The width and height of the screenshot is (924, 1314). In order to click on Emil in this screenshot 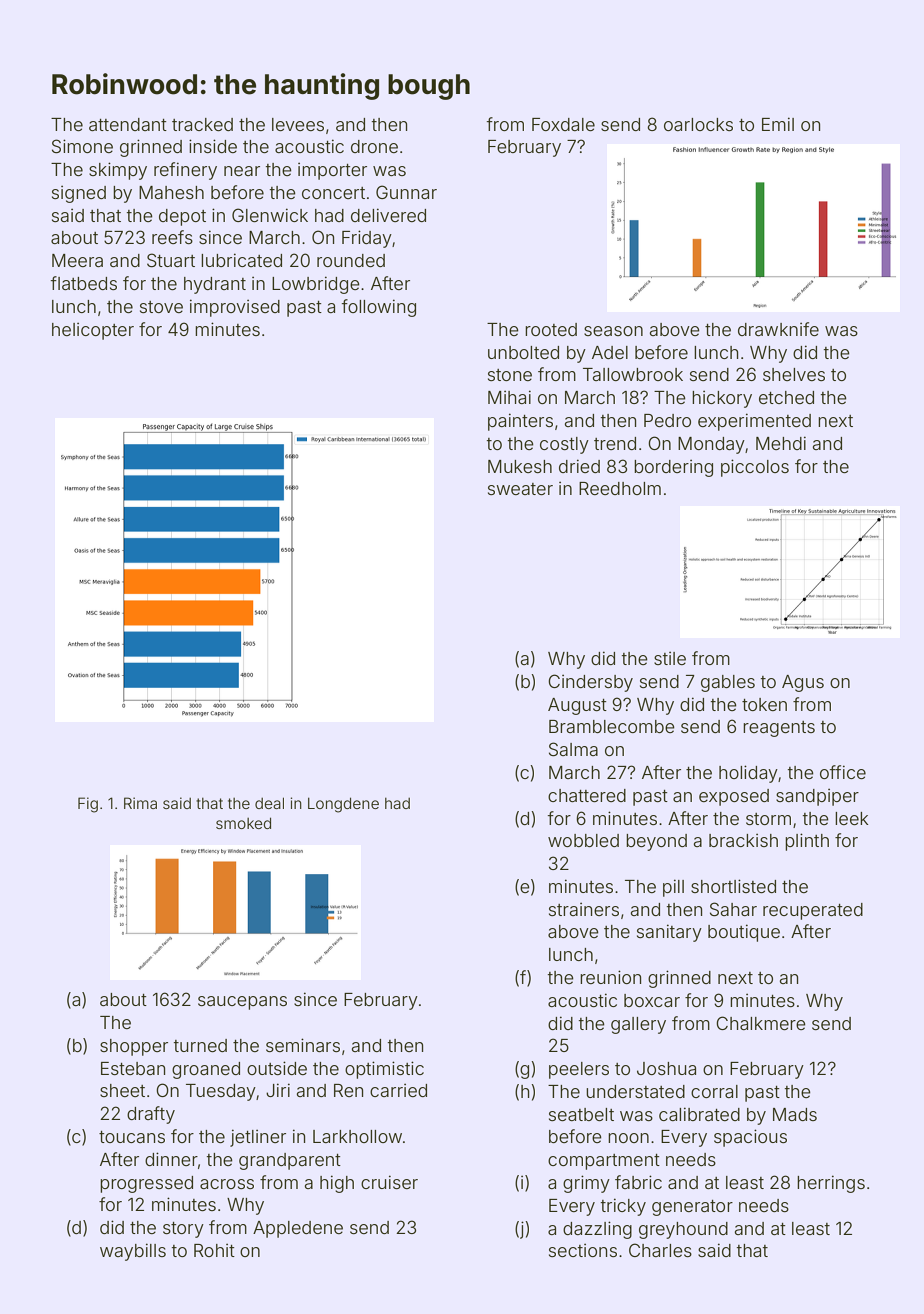, I will do `click(778, 124)`.
